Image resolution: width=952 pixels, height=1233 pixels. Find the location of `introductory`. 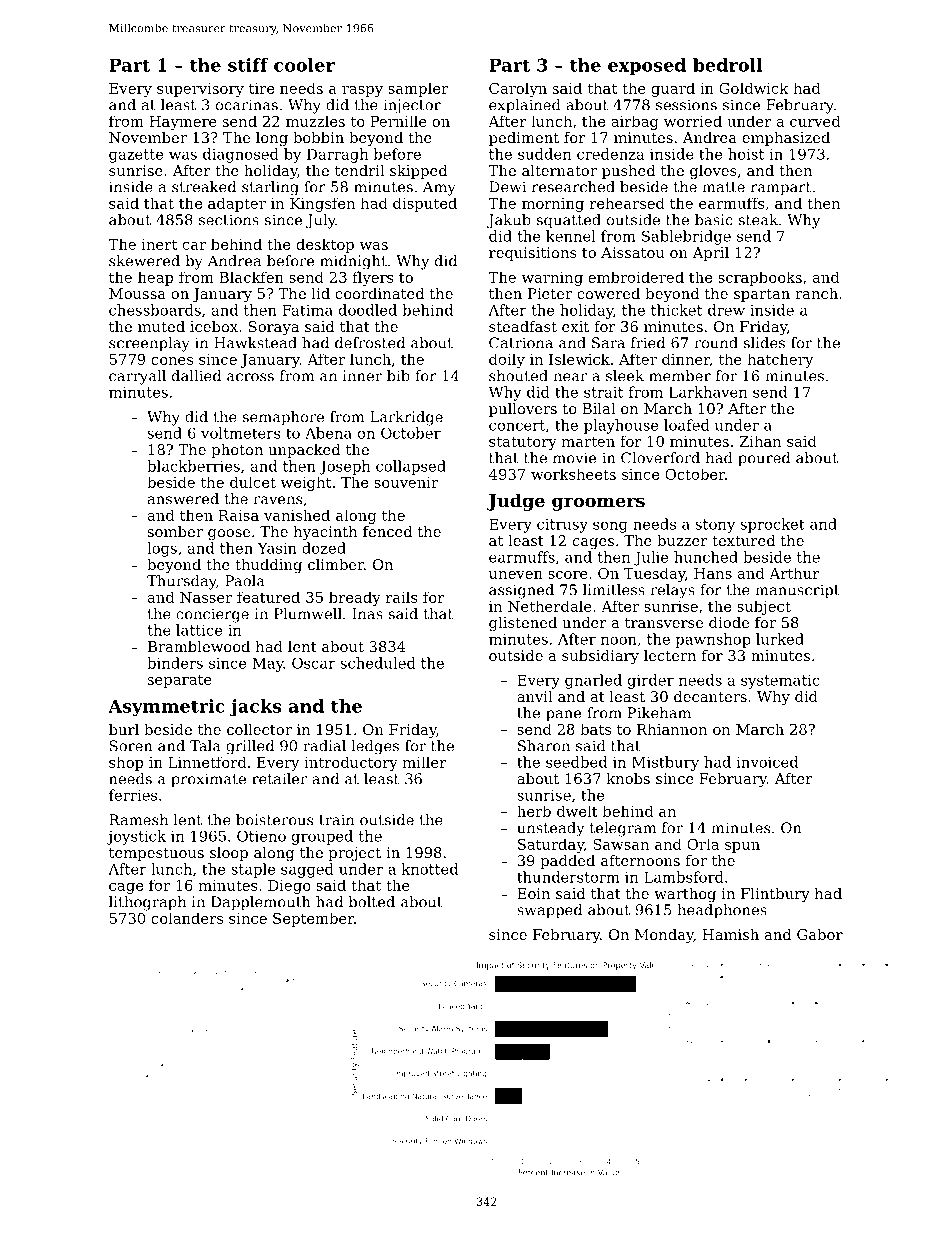

introductory is located at coordinates (351, 763).
